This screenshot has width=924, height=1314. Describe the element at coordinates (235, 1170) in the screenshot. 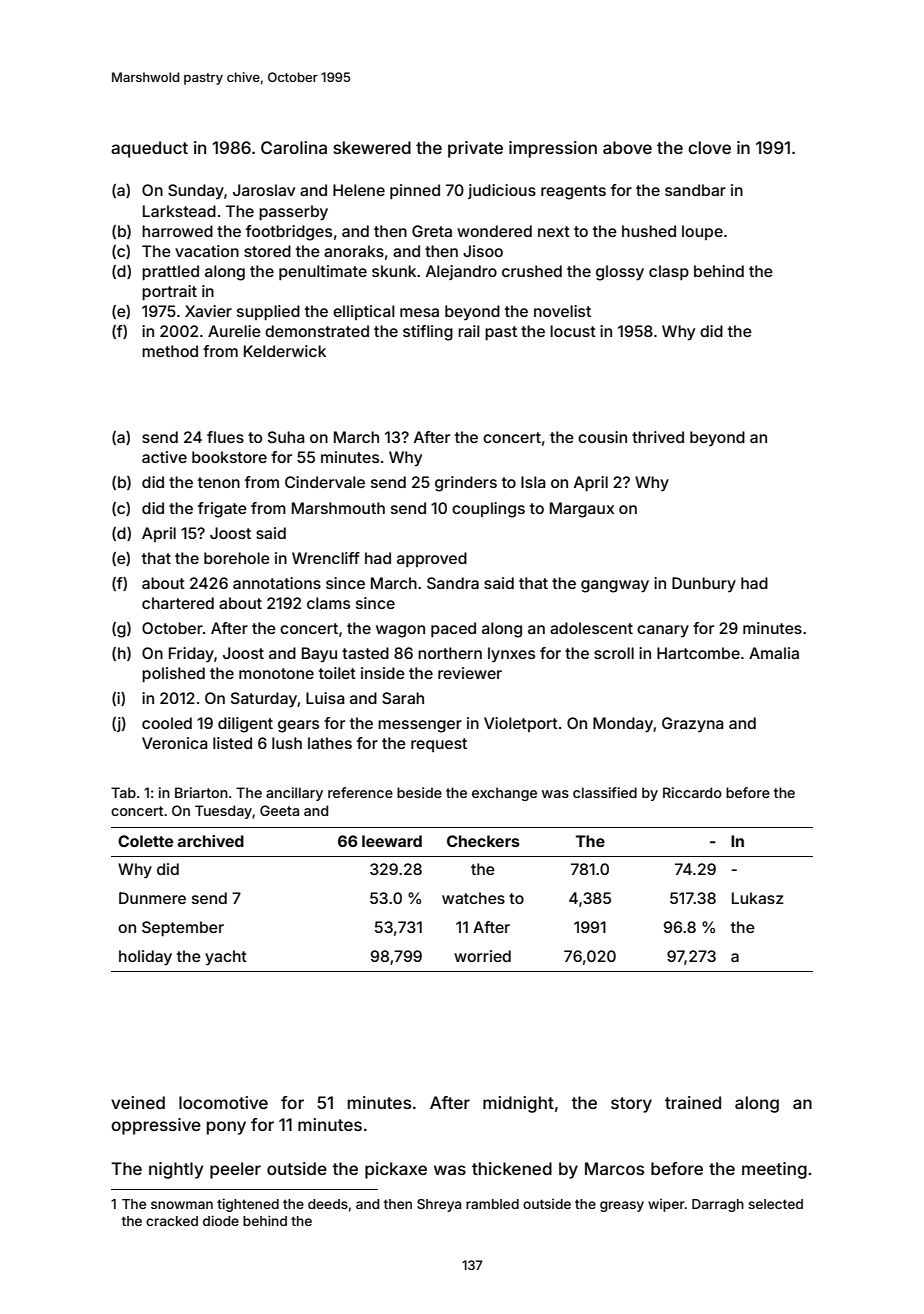

I see `peeler` at that location.
